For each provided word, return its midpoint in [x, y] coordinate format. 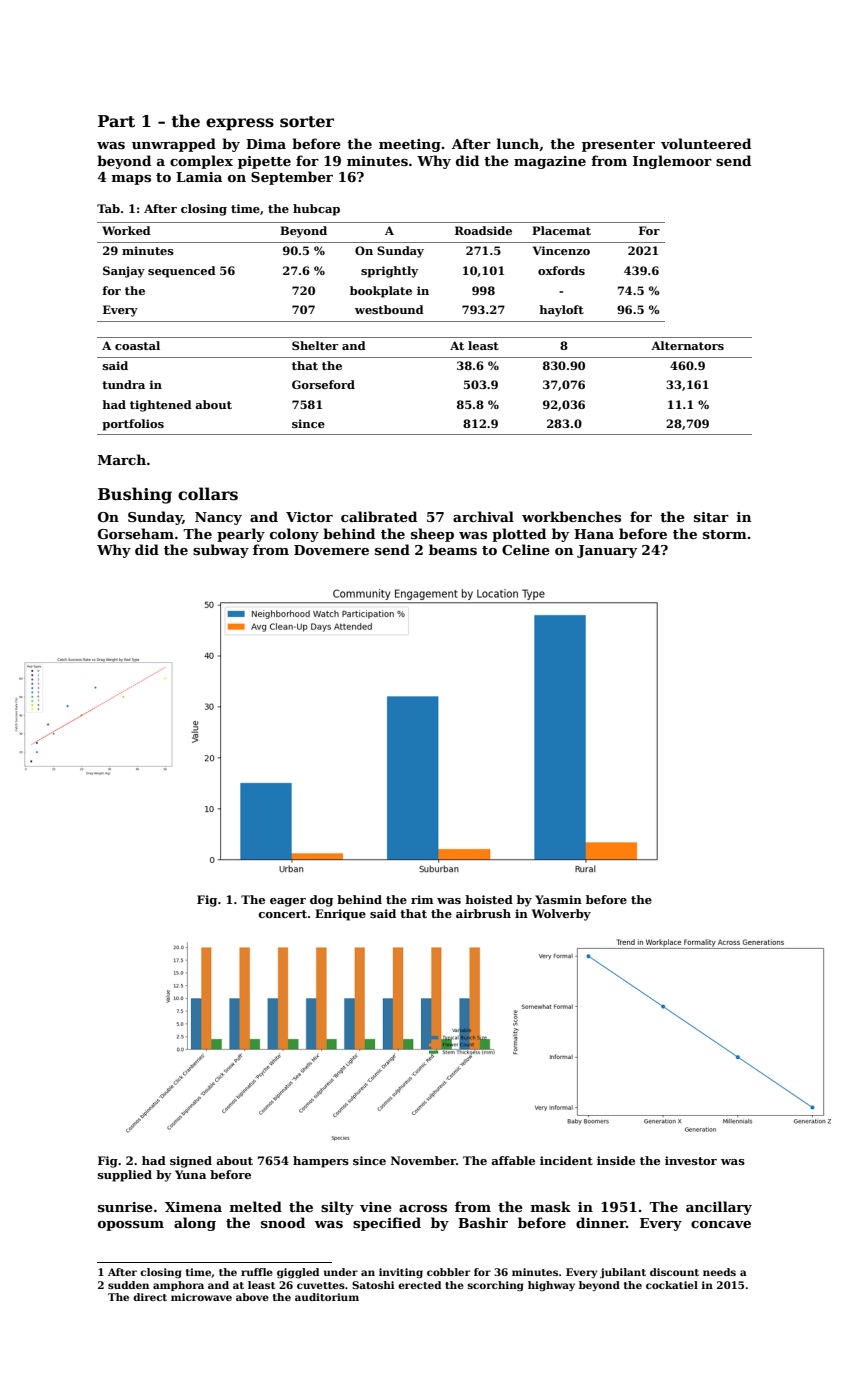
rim [422, 899]
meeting [410, 145]
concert [282, 914]
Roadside [483, 230]
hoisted [489, 899]
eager [288, 902]
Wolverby [561, 915]
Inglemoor [672, 162]
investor [691, 1160]
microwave [201, 1297]
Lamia [199, 177]
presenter [618, 146]
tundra [123, 384]
